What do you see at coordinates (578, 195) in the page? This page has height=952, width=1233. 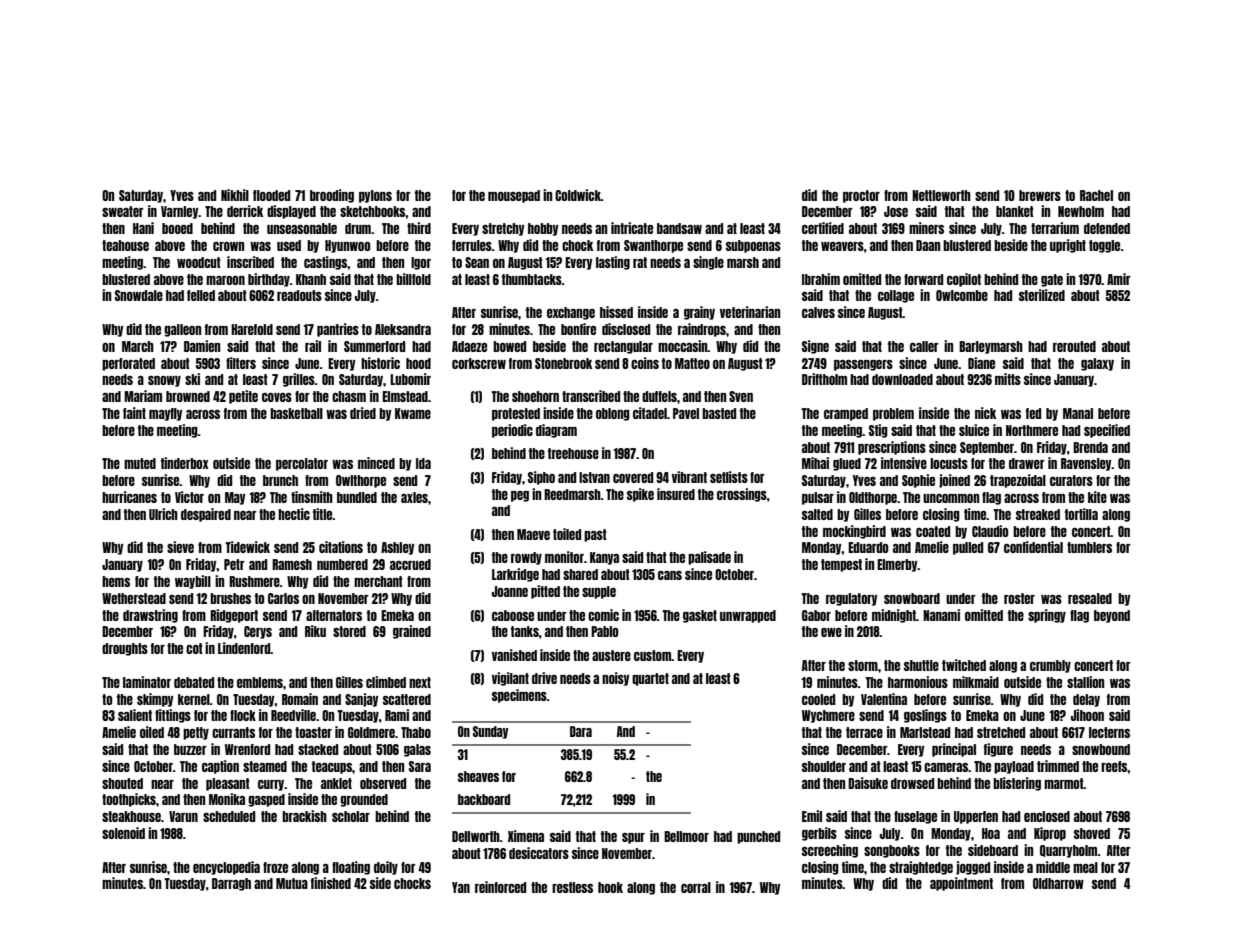 I see `Coldwick` at bounding box center [578, 195].
